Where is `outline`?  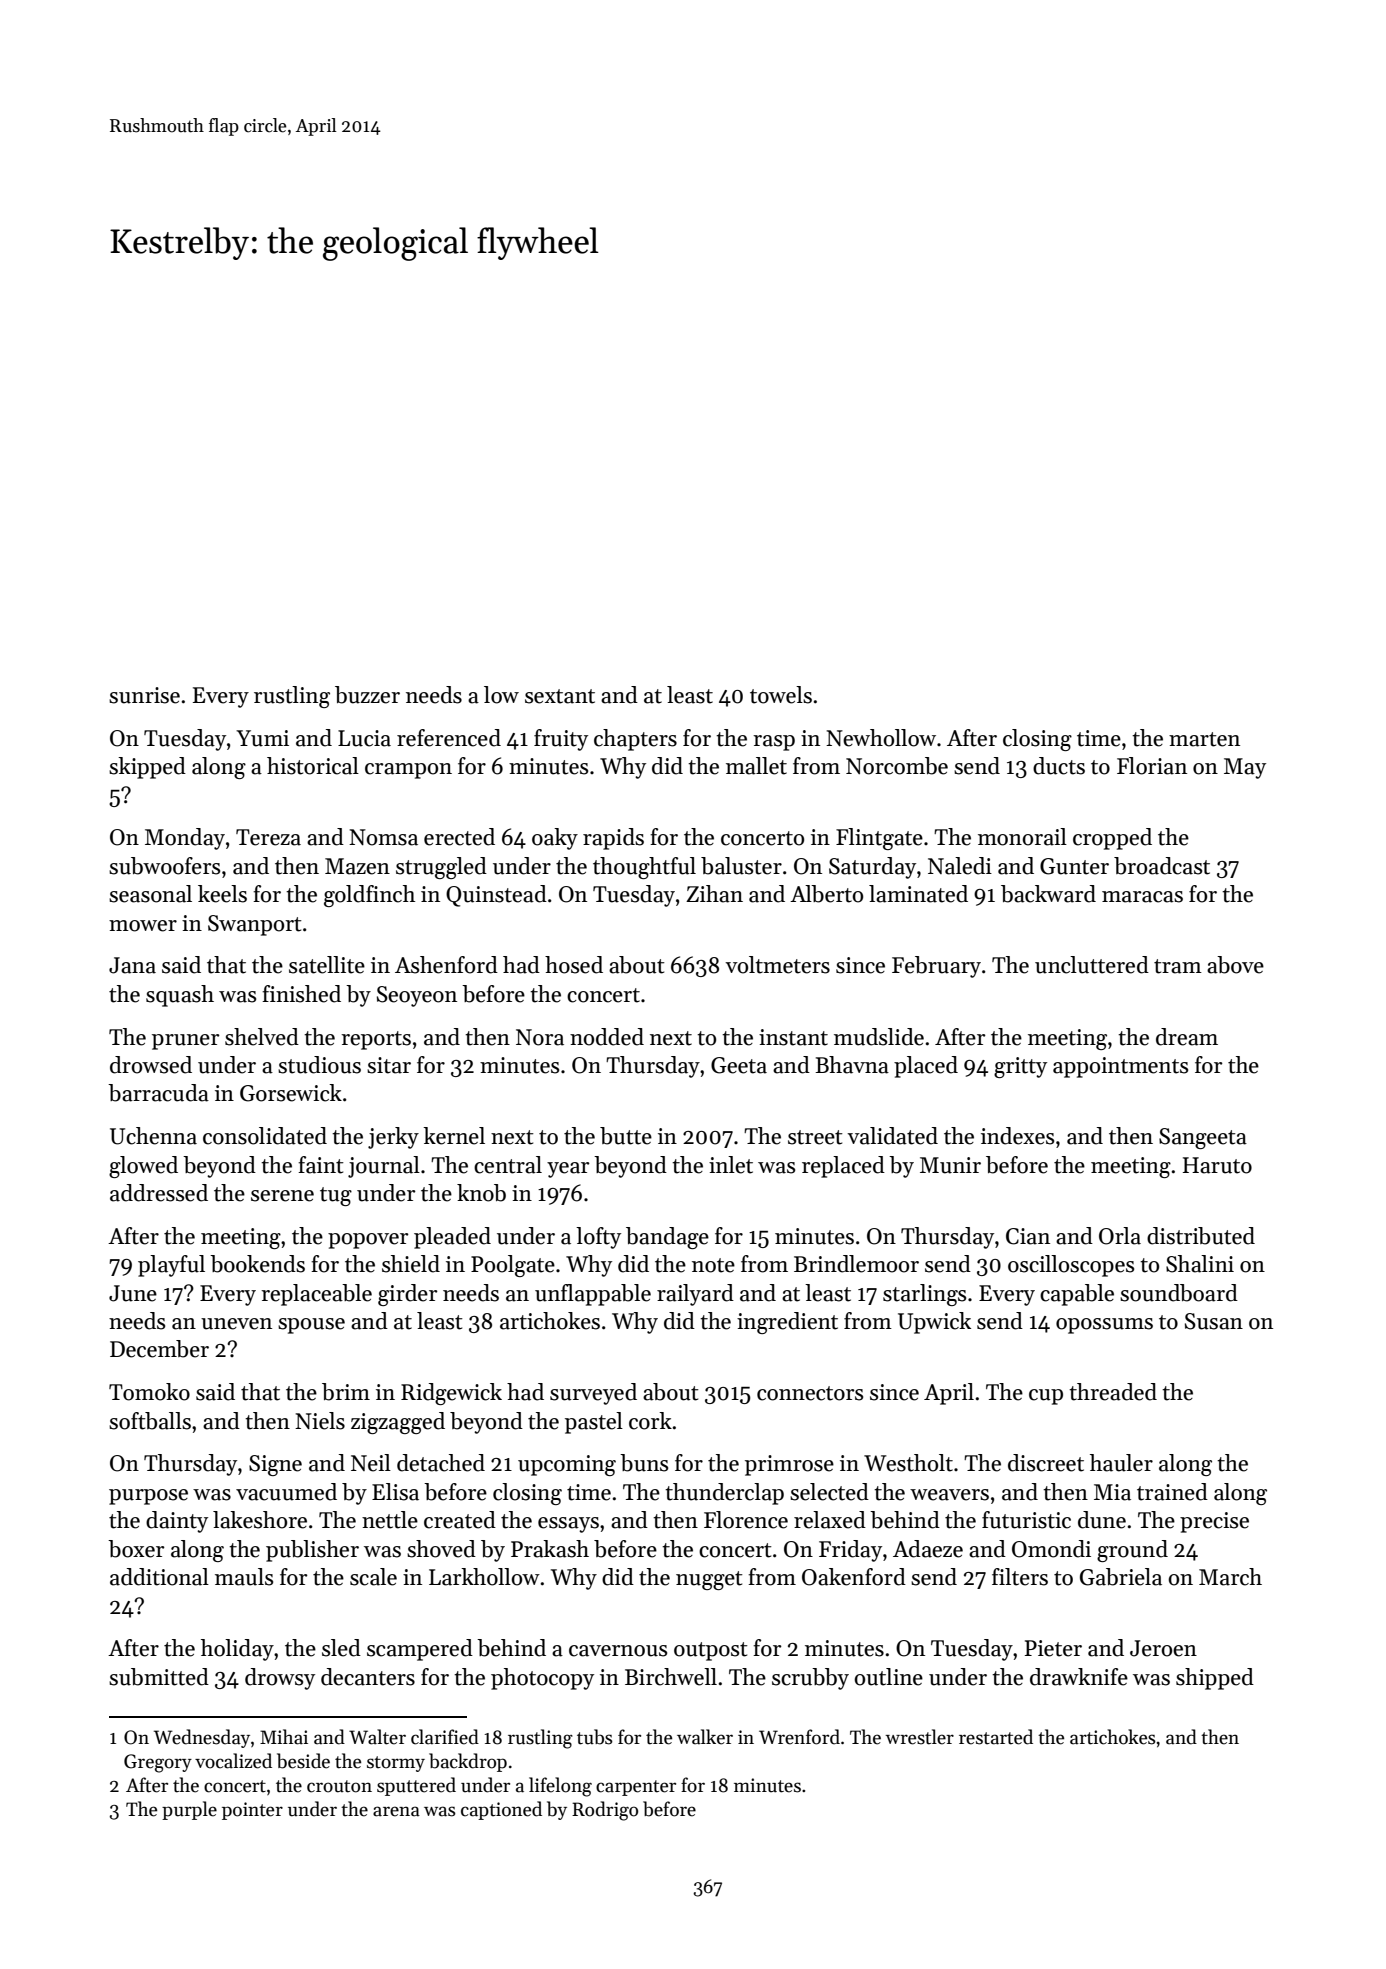 outline is located at coordinates (888, 1677).
